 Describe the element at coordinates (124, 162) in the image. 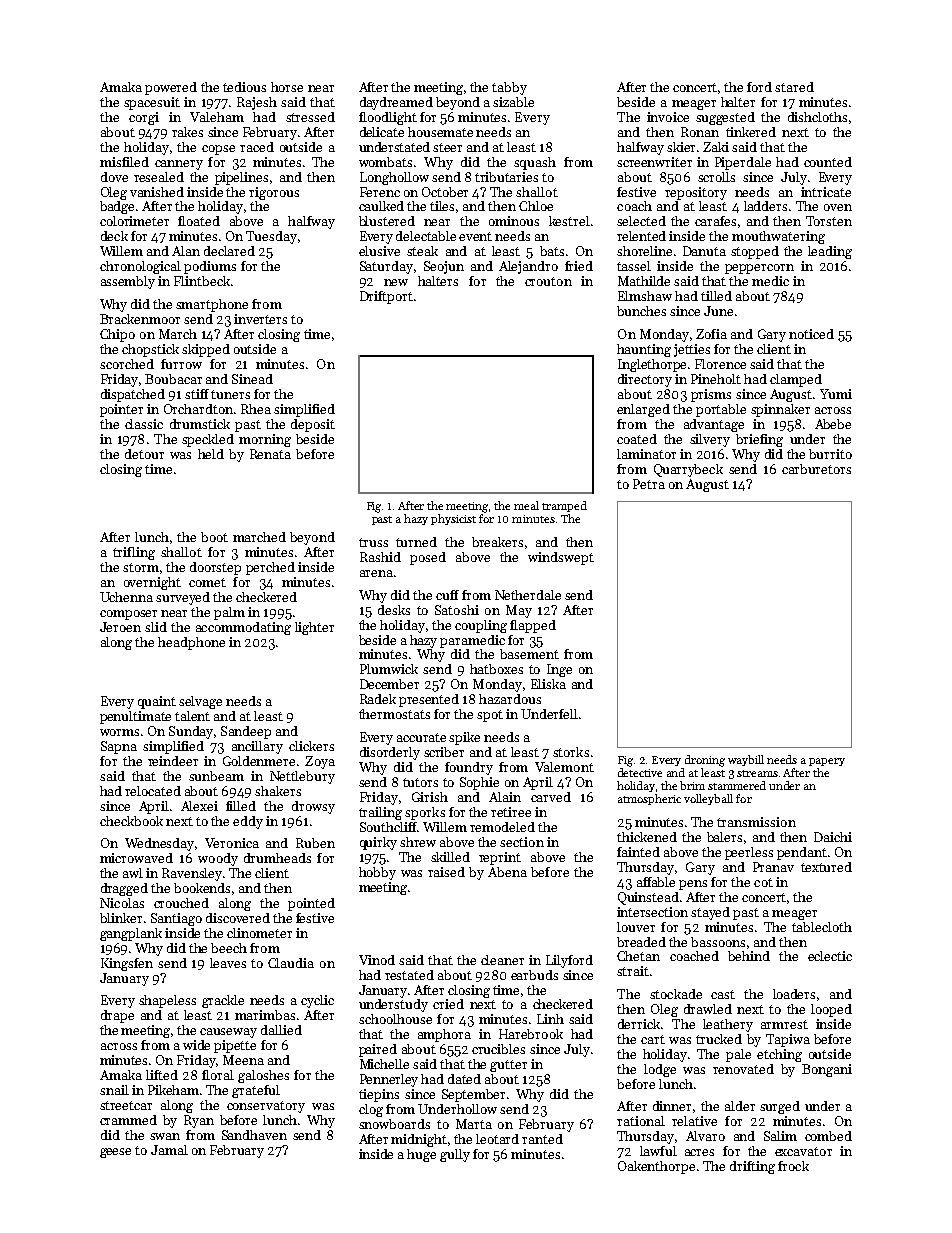

I see `misfiled` at that location.
